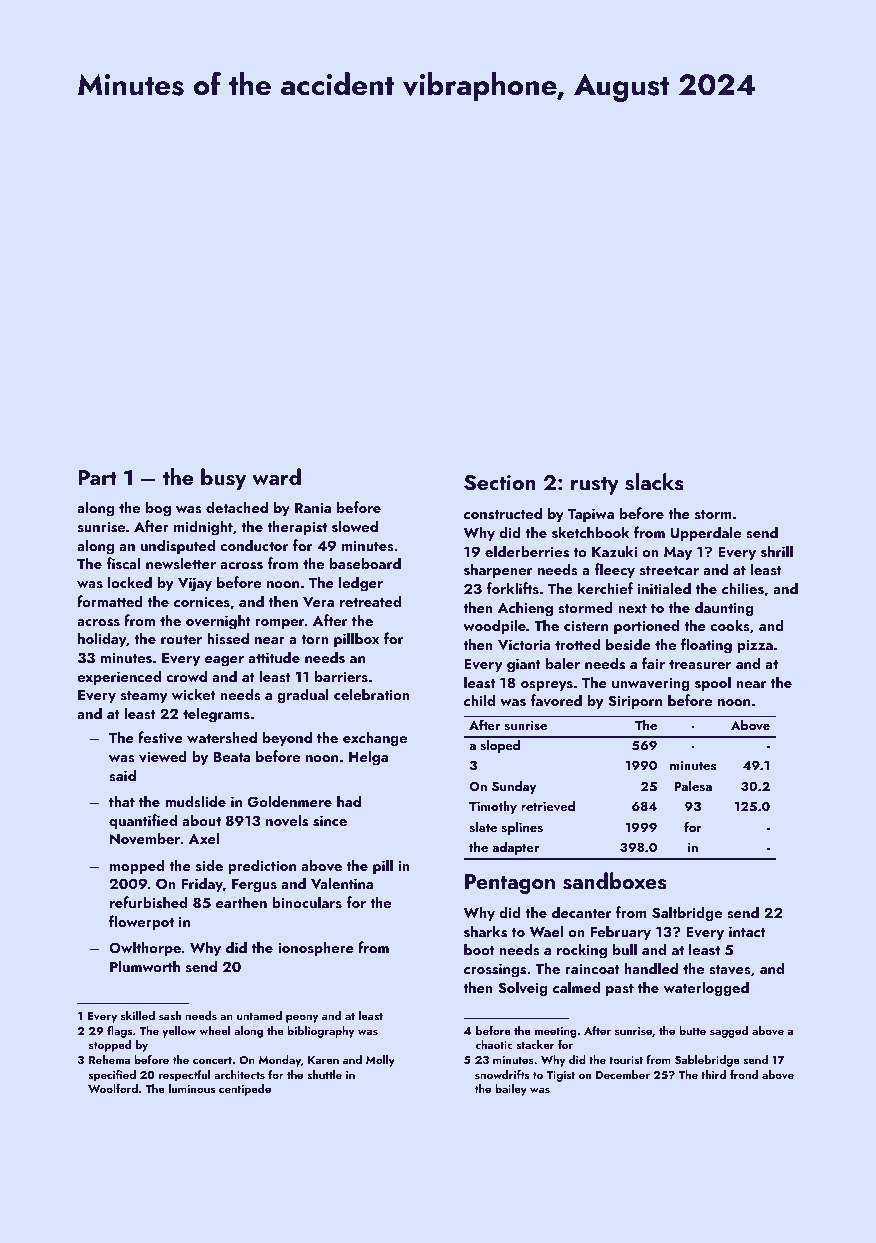 The height and width of the screenshot is (1243, 876). Describe the element at coordinates (693, 786) in the screenshot. I see `Palesa` at that location.
